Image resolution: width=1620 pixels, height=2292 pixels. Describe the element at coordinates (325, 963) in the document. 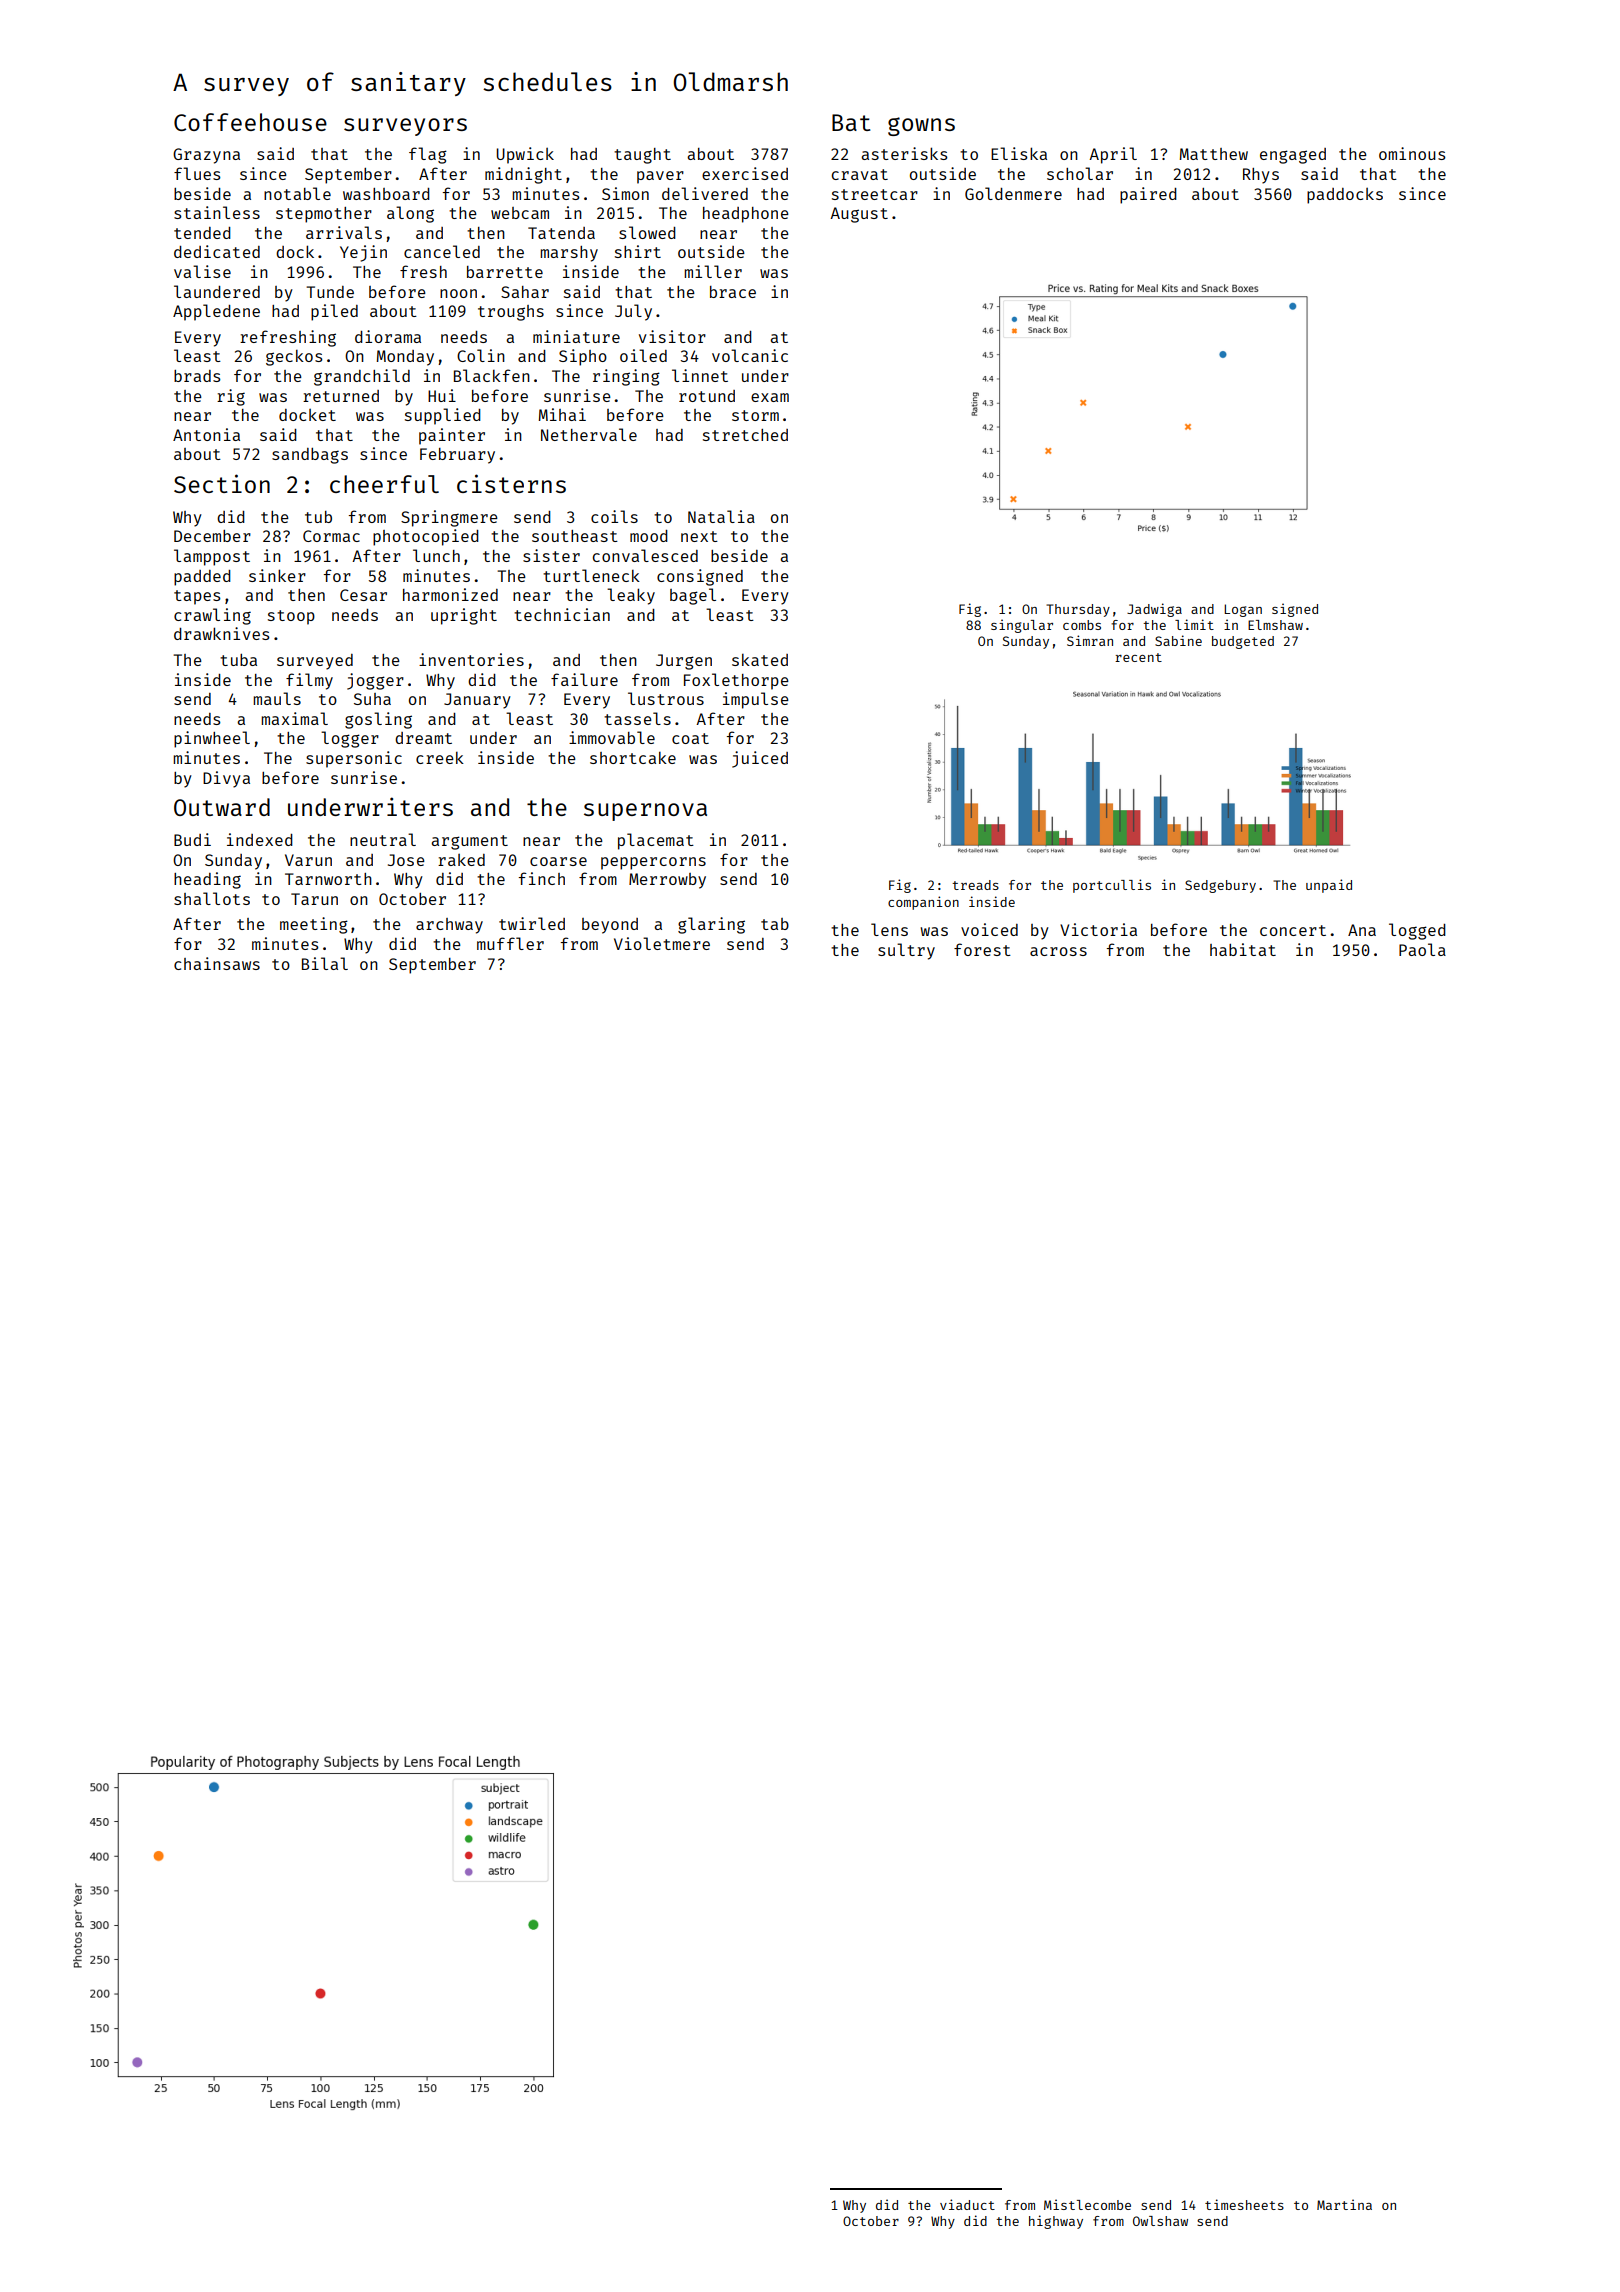

I see `Bilal` at that location.
